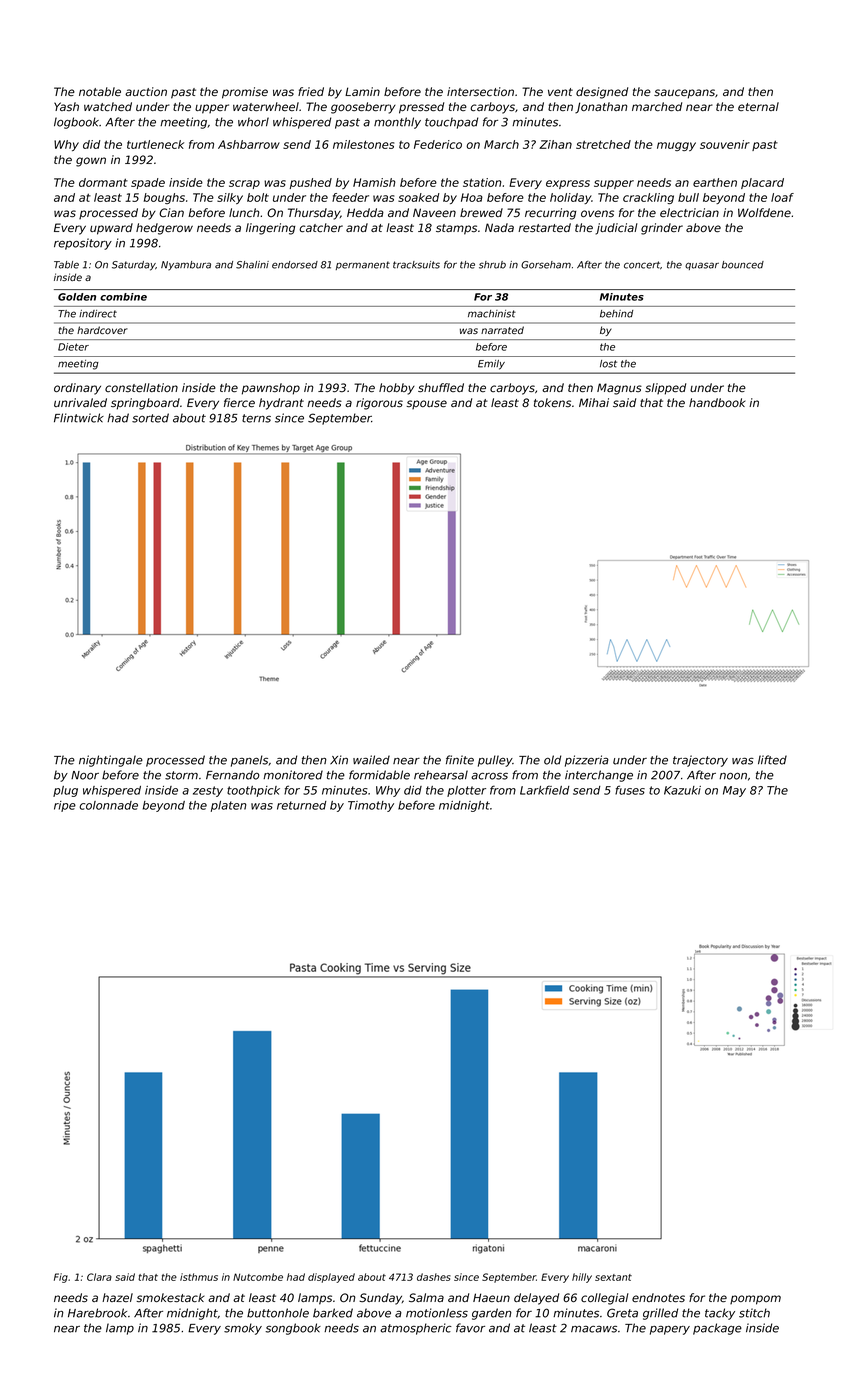 This screenshot has width=849, height=1400. What do you see at coordinates (492, 314) in the screenshot?
I see `machinist` at bounding box center [492, 314].
